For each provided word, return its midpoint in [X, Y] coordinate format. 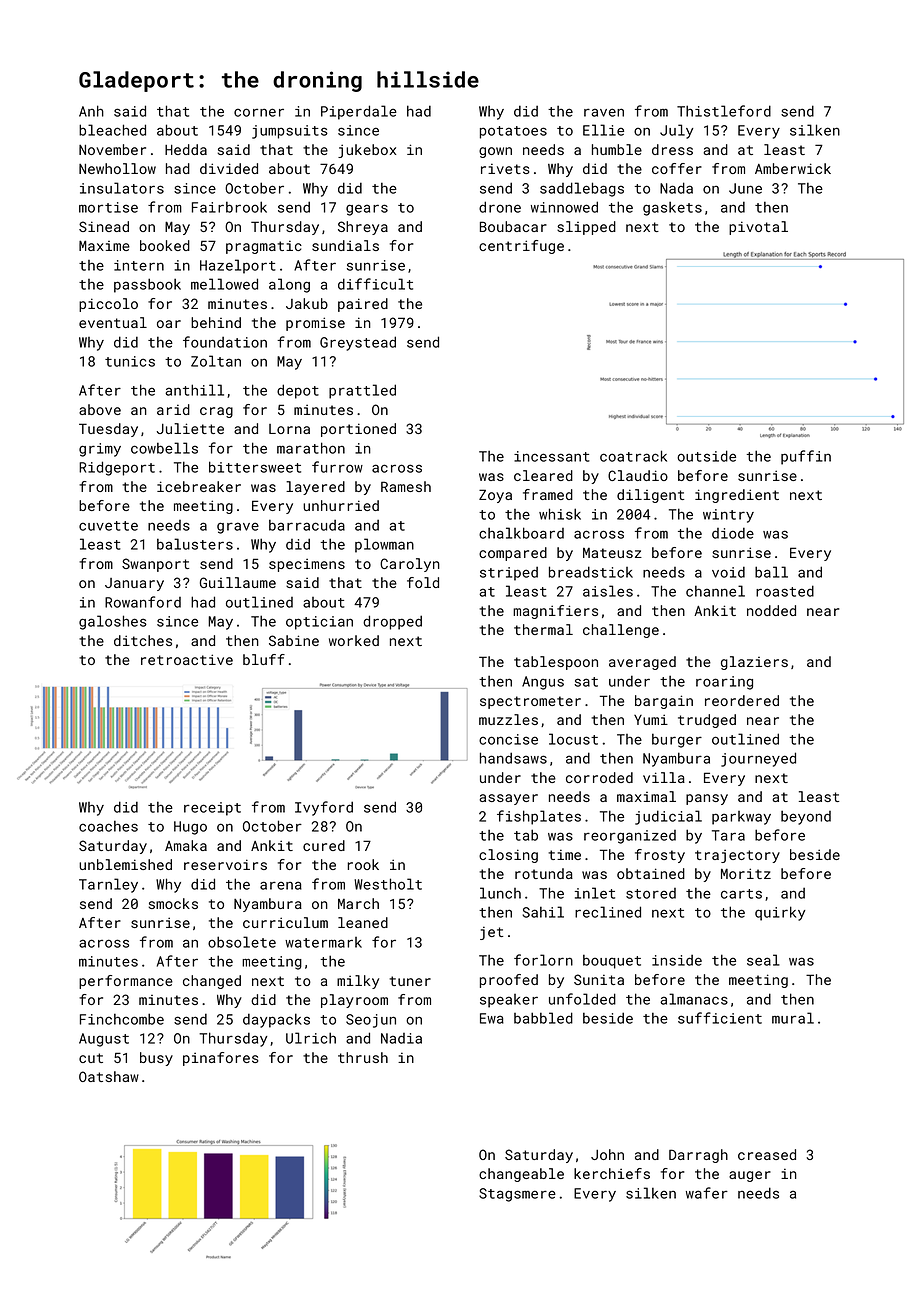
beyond [806, 817]
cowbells [164, 448]
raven [604, 112]
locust [573, 739]
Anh [91, 111]
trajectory [737, 856]
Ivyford [324, 808]
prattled [362, 391]
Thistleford [724, 111]
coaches [108, 826]
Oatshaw [109, 1076]
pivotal [758, 228]
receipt [212, 809]
